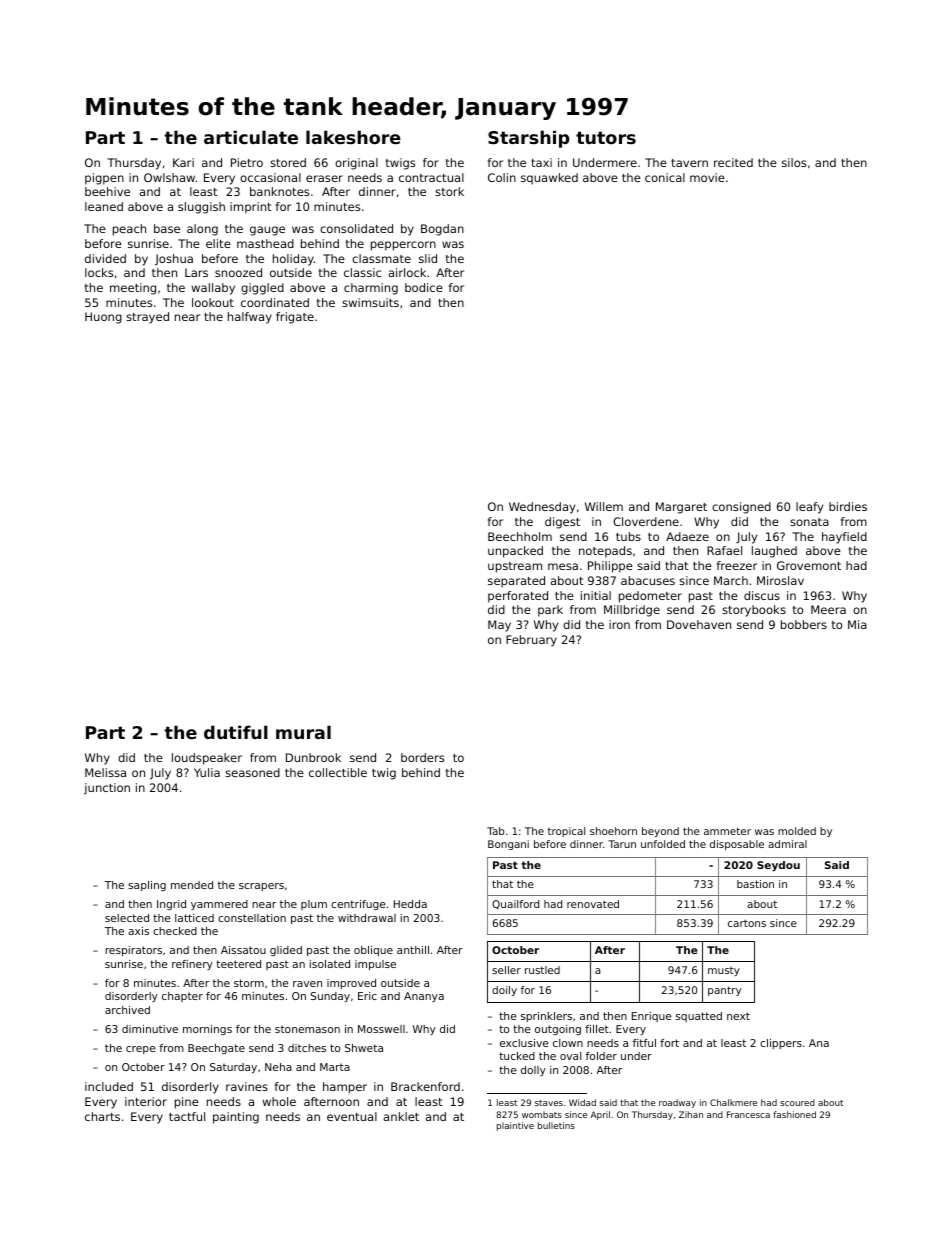 The width and height of the image is (952, 1233). I want to click on silos, so click(794, 162).
